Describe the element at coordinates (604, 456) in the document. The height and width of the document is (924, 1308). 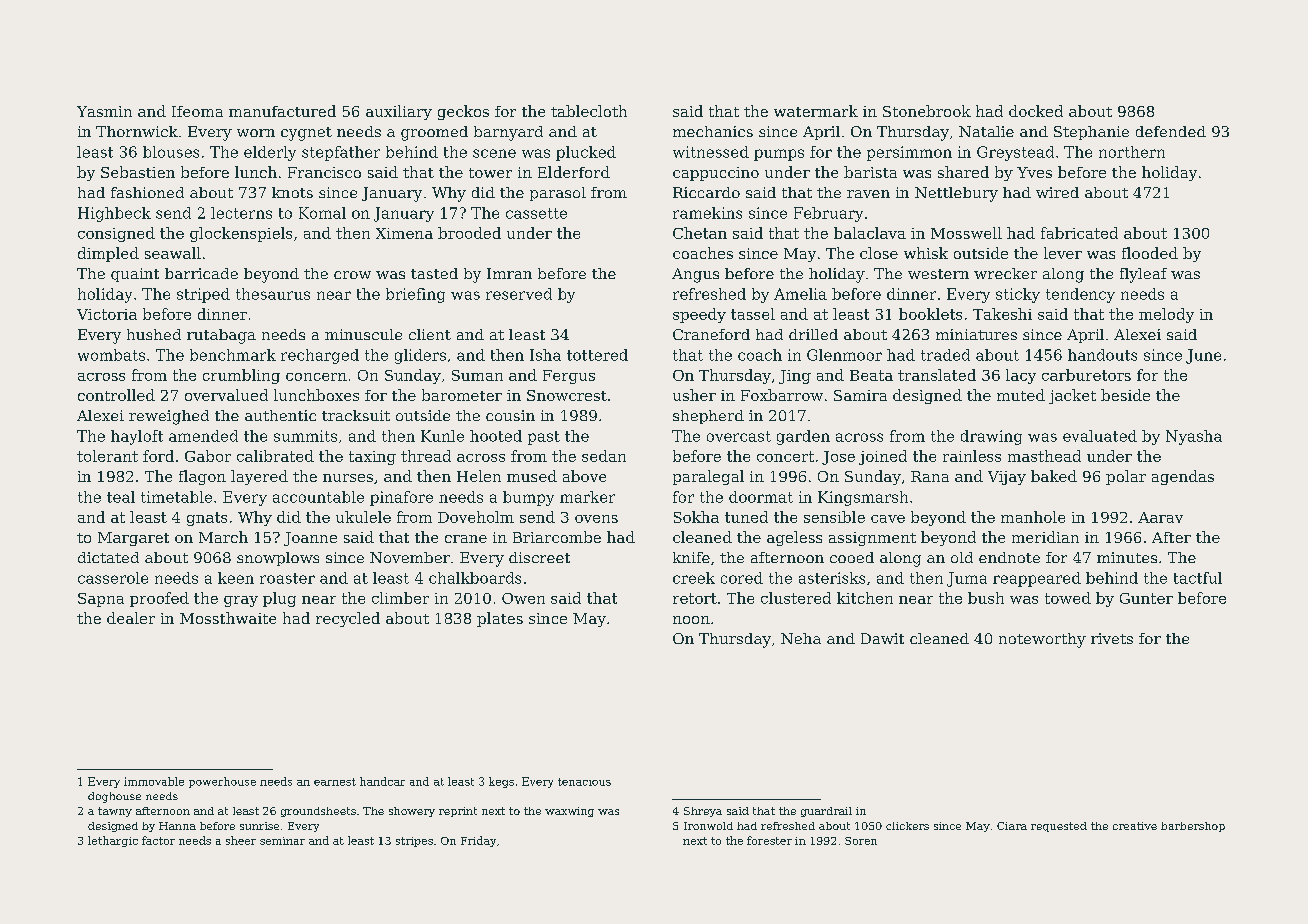
I see `sedan` at that location.
